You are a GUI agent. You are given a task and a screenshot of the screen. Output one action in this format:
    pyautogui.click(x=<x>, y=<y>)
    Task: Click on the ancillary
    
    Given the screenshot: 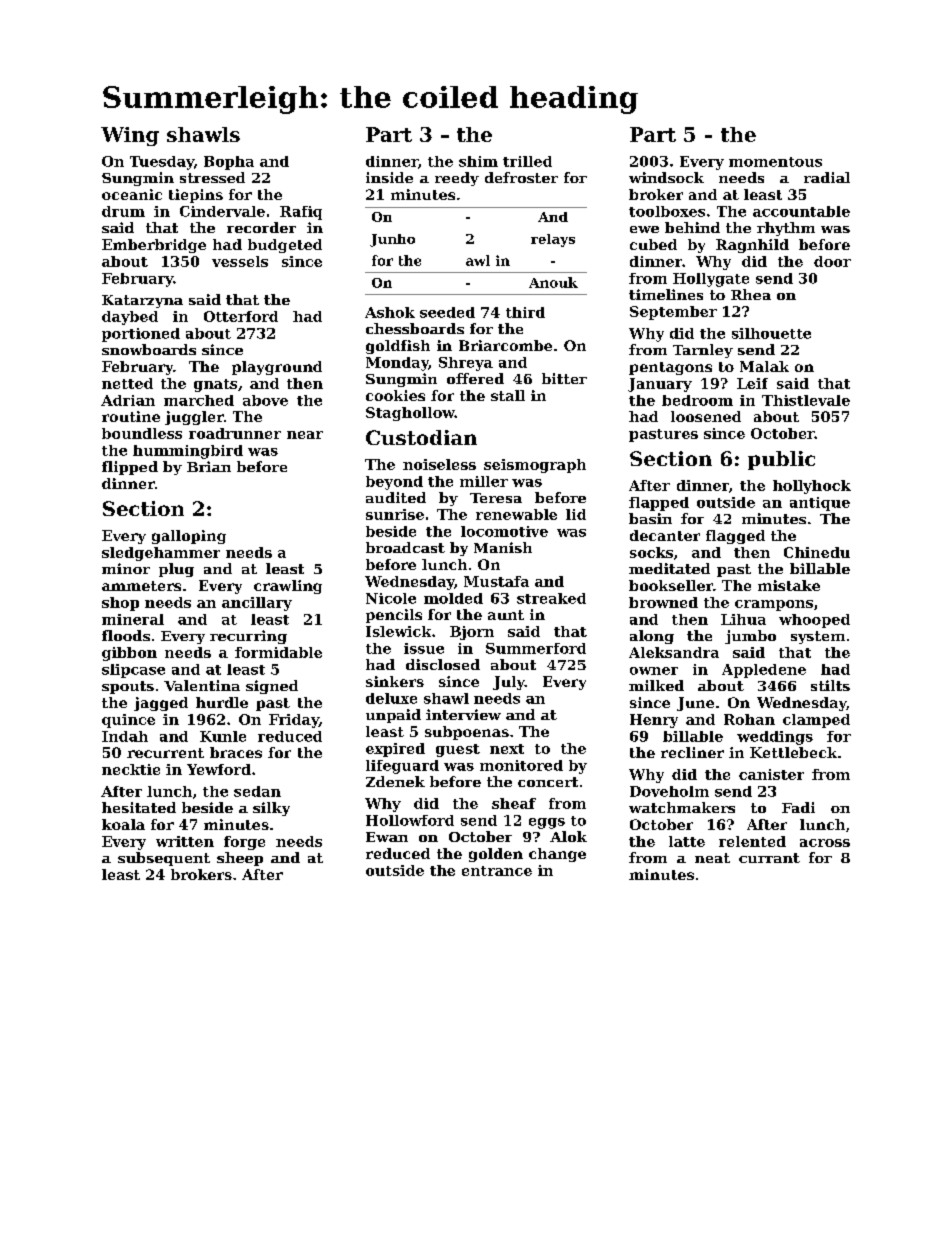 What is the action you would take?
    pyautogui.click(x=257, y=604)
